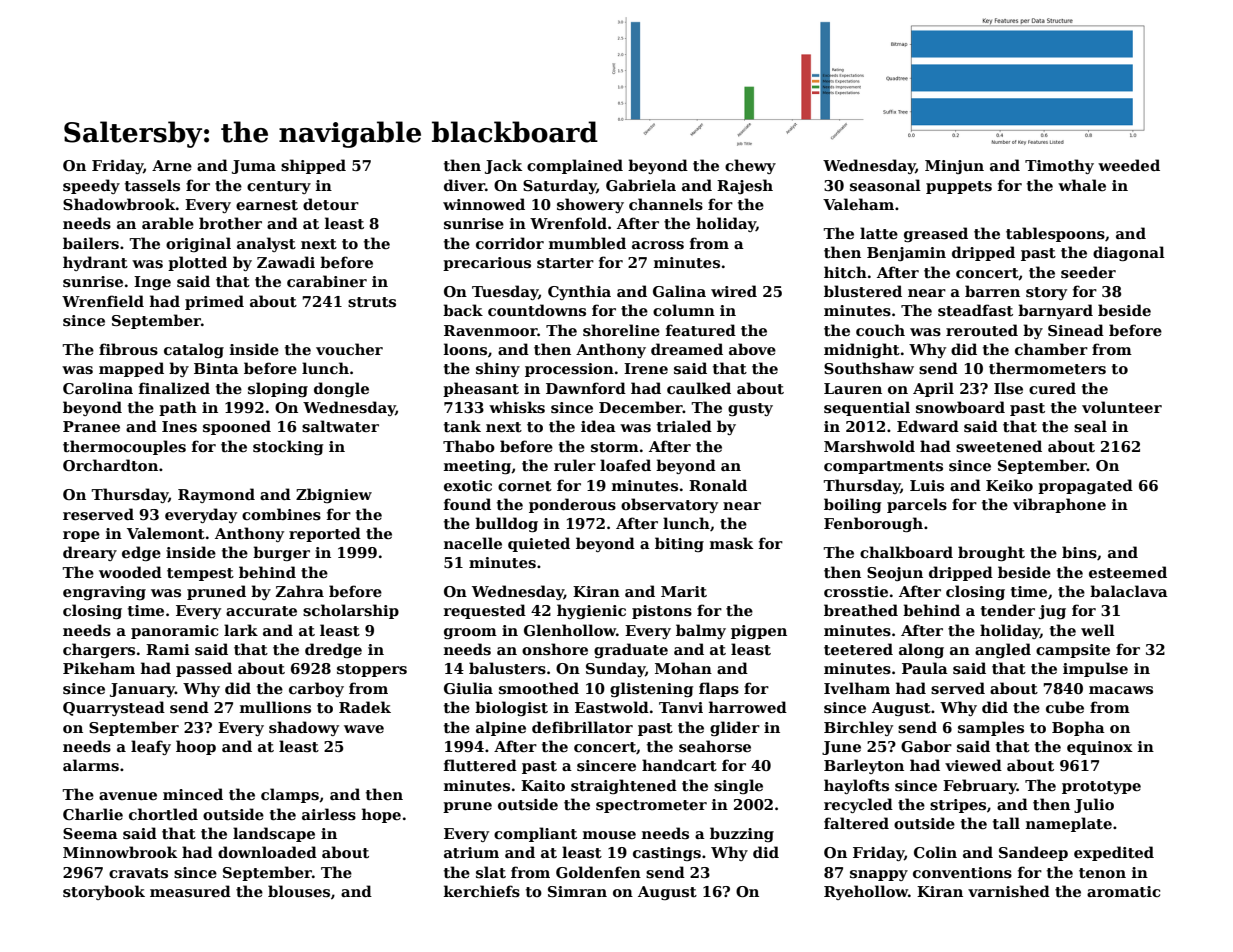  What do you see at coordinates (651, 689) in the screenshot?
I see `glistening` at bounding box center [651, 689].
